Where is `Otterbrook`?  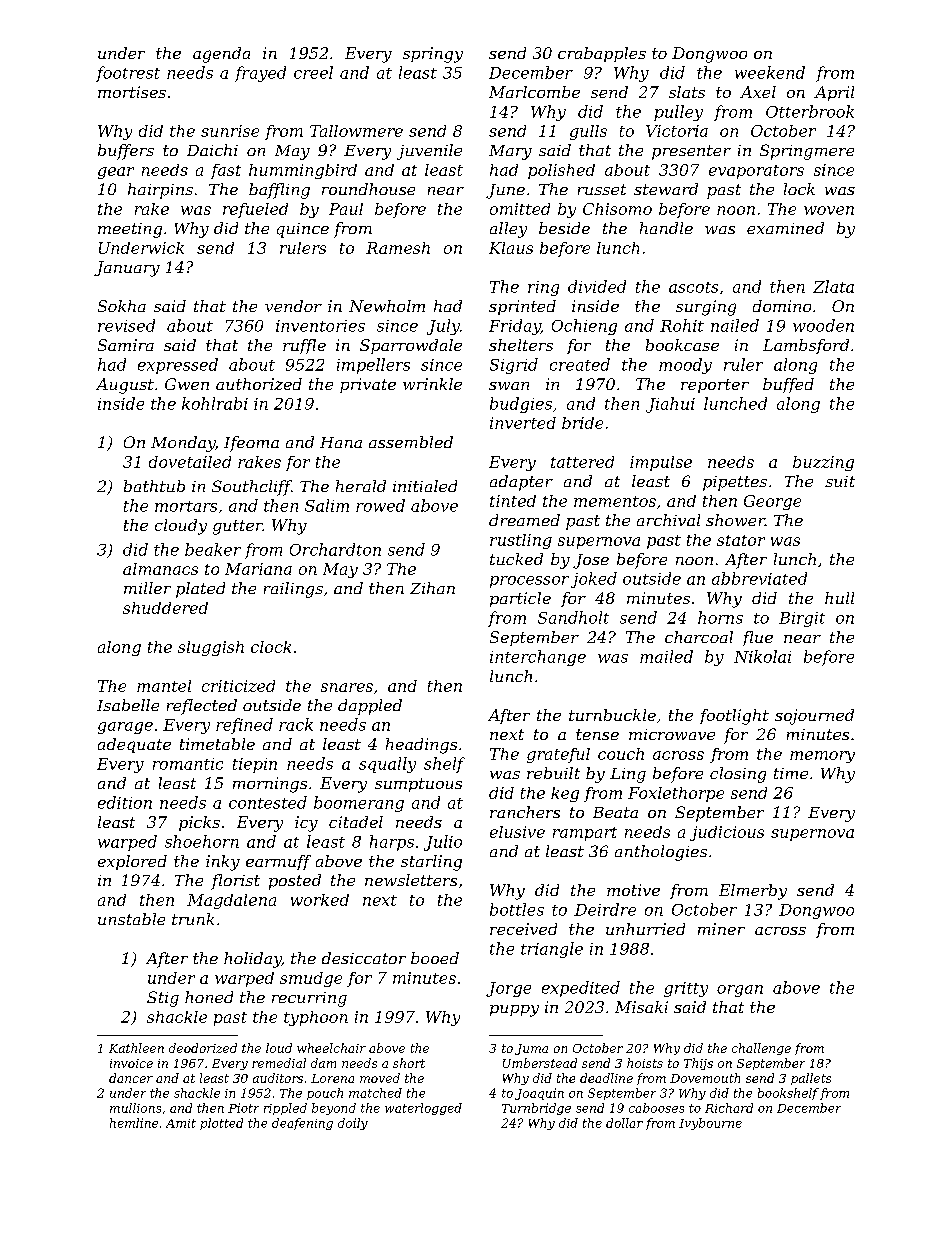 Otterbrook is located at coordinates (810, 111).
